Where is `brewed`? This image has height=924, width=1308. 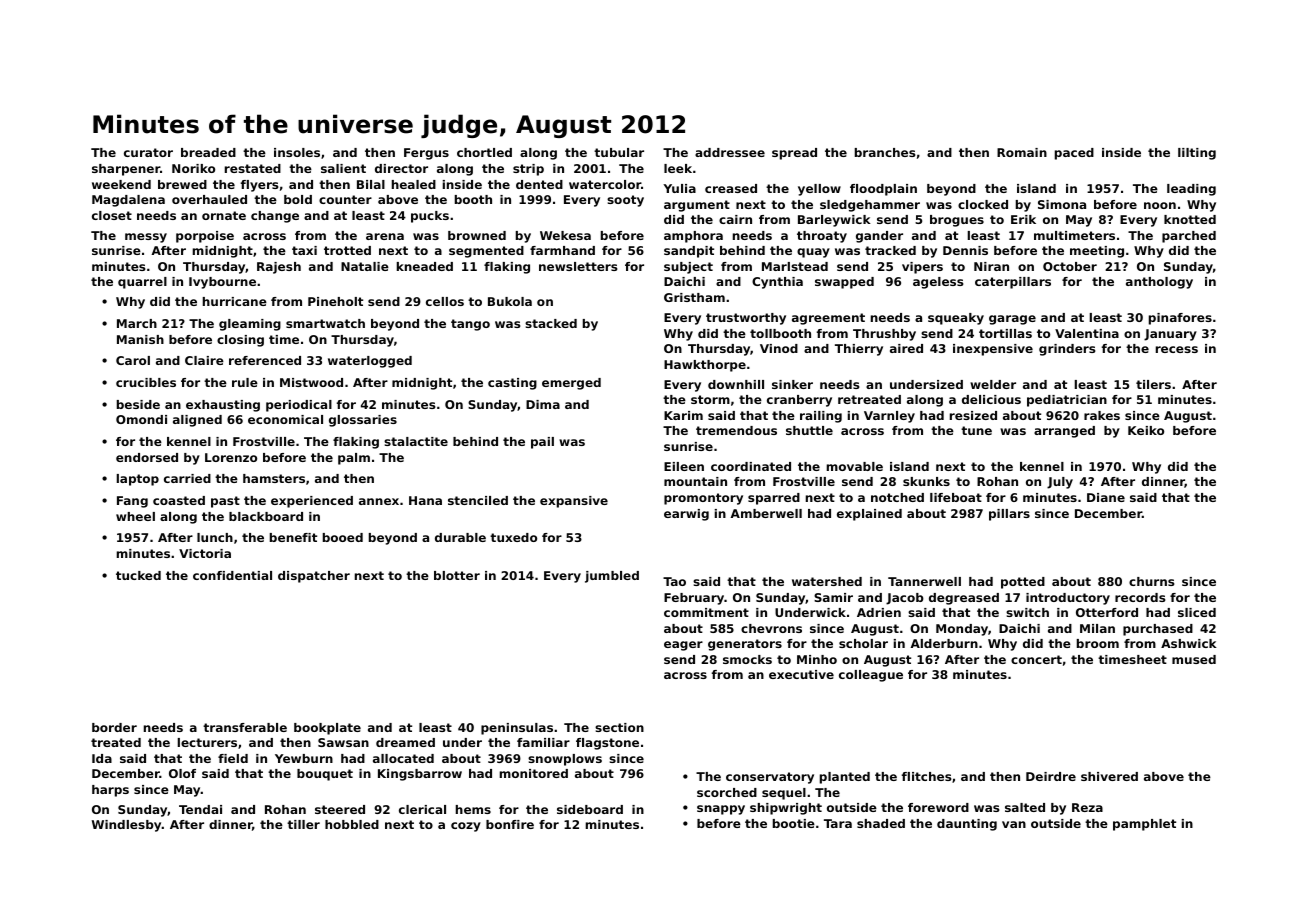
brewed is located at coordinates (182, 184).
